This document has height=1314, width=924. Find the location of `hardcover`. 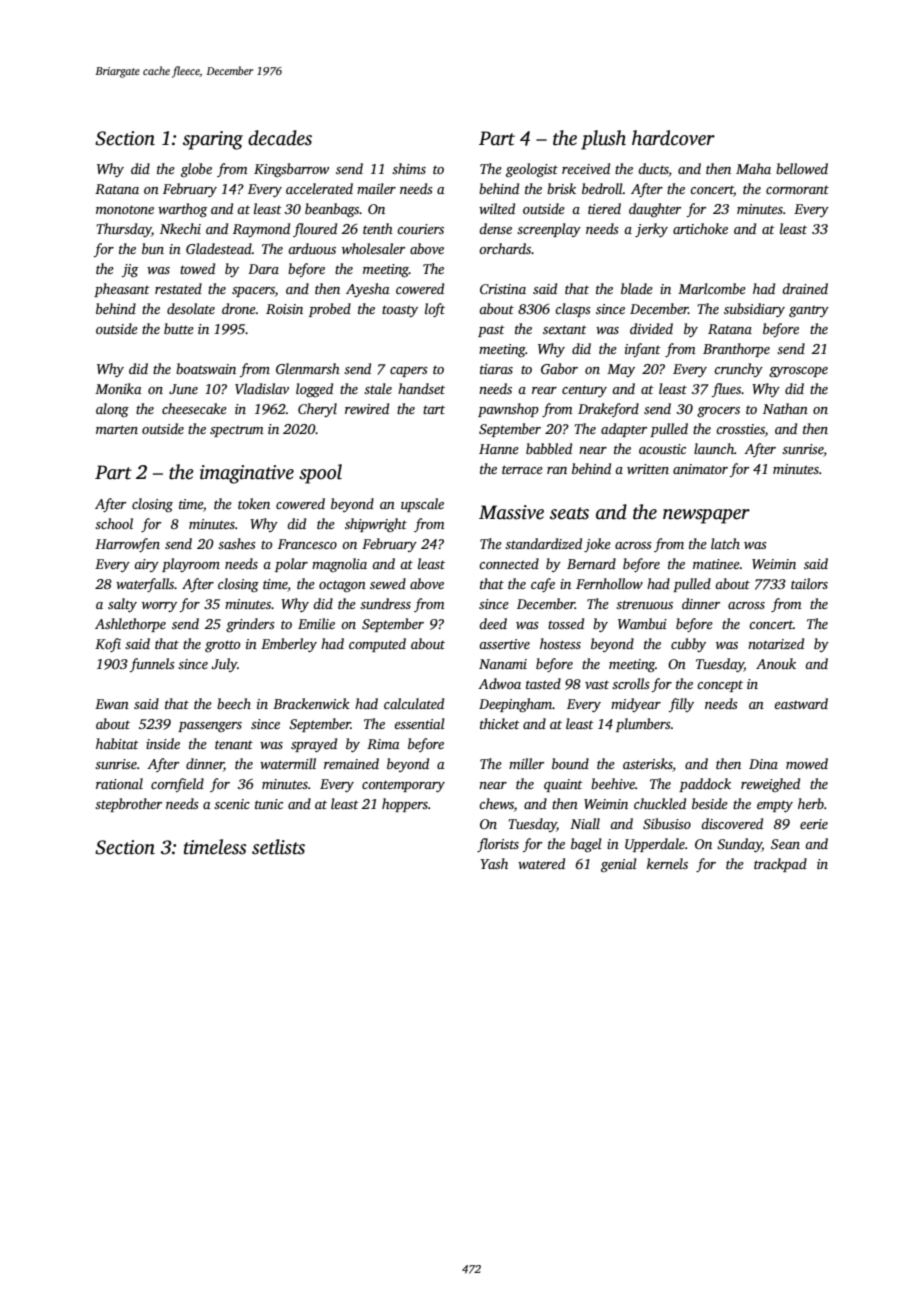

hardcover is located at coordinates (673, 138).
